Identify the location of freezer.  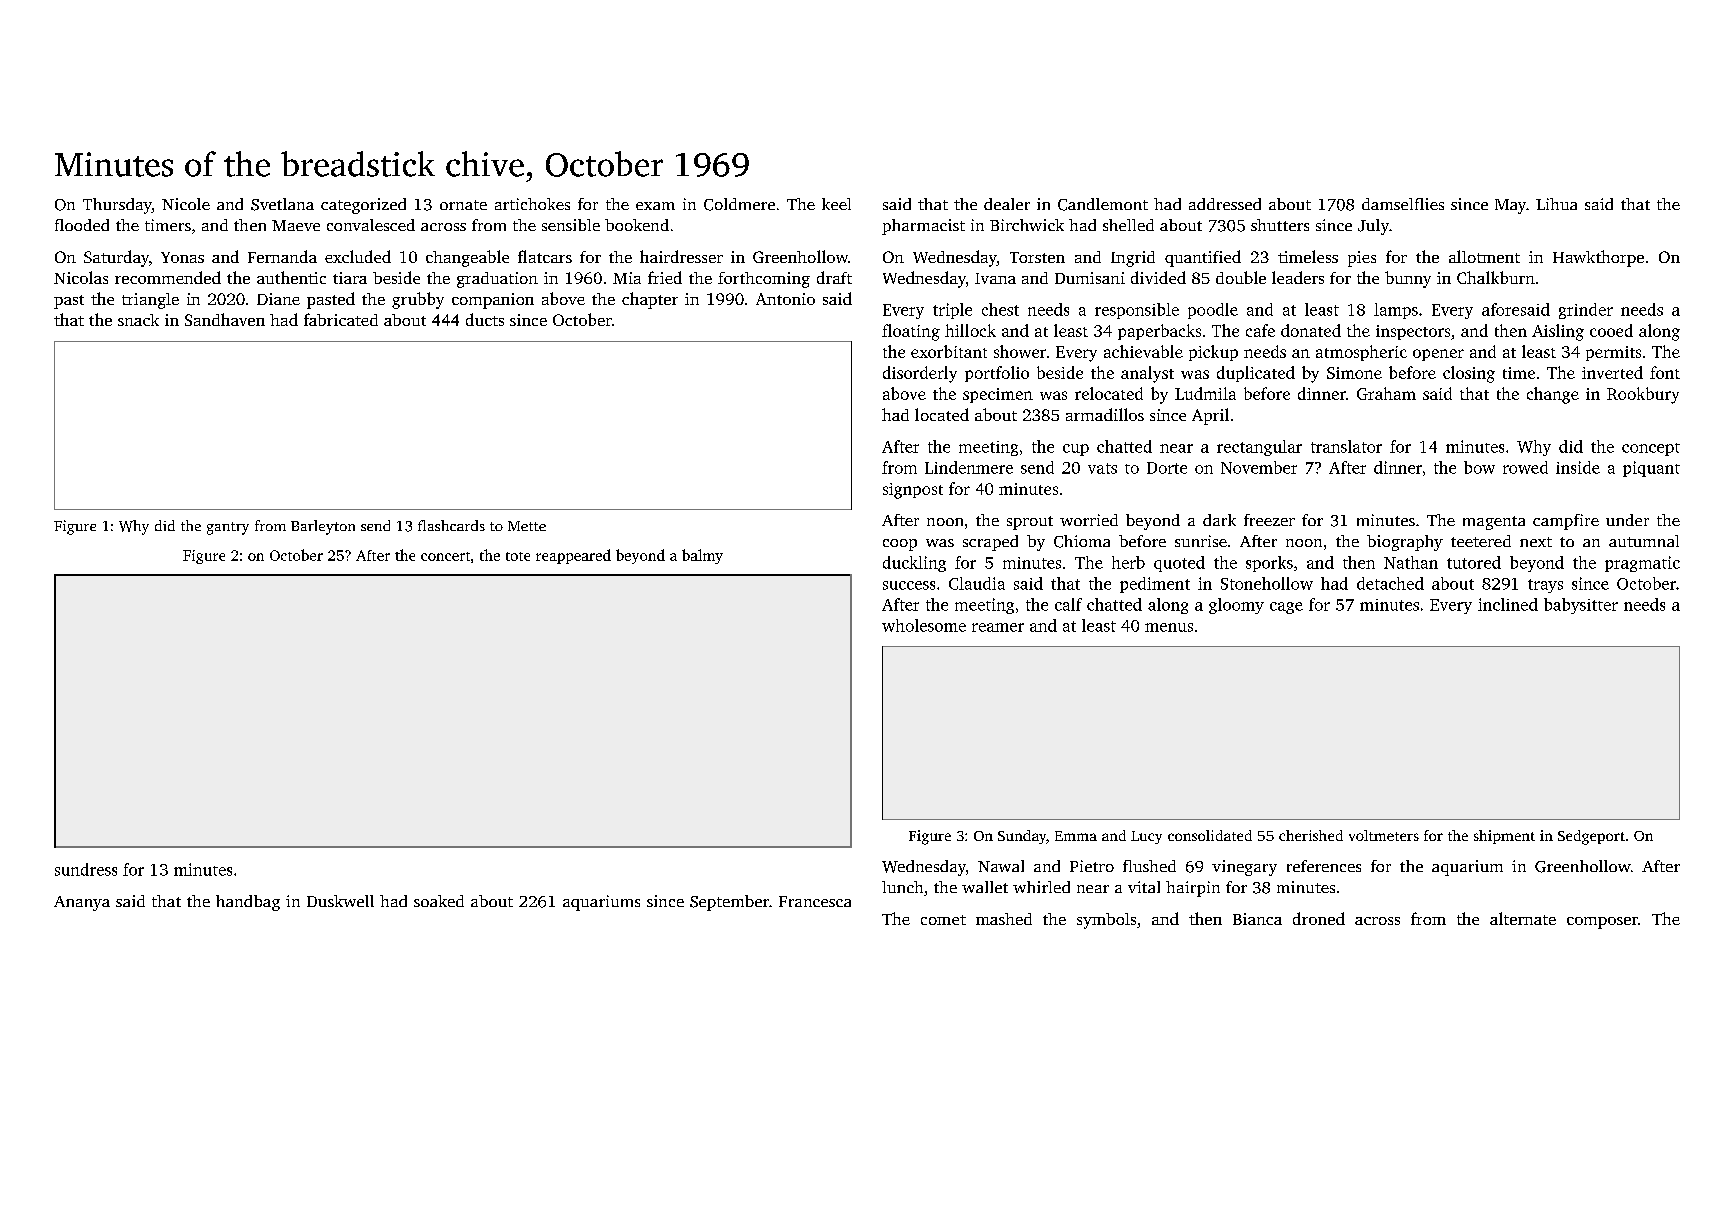
(1269, 520).
